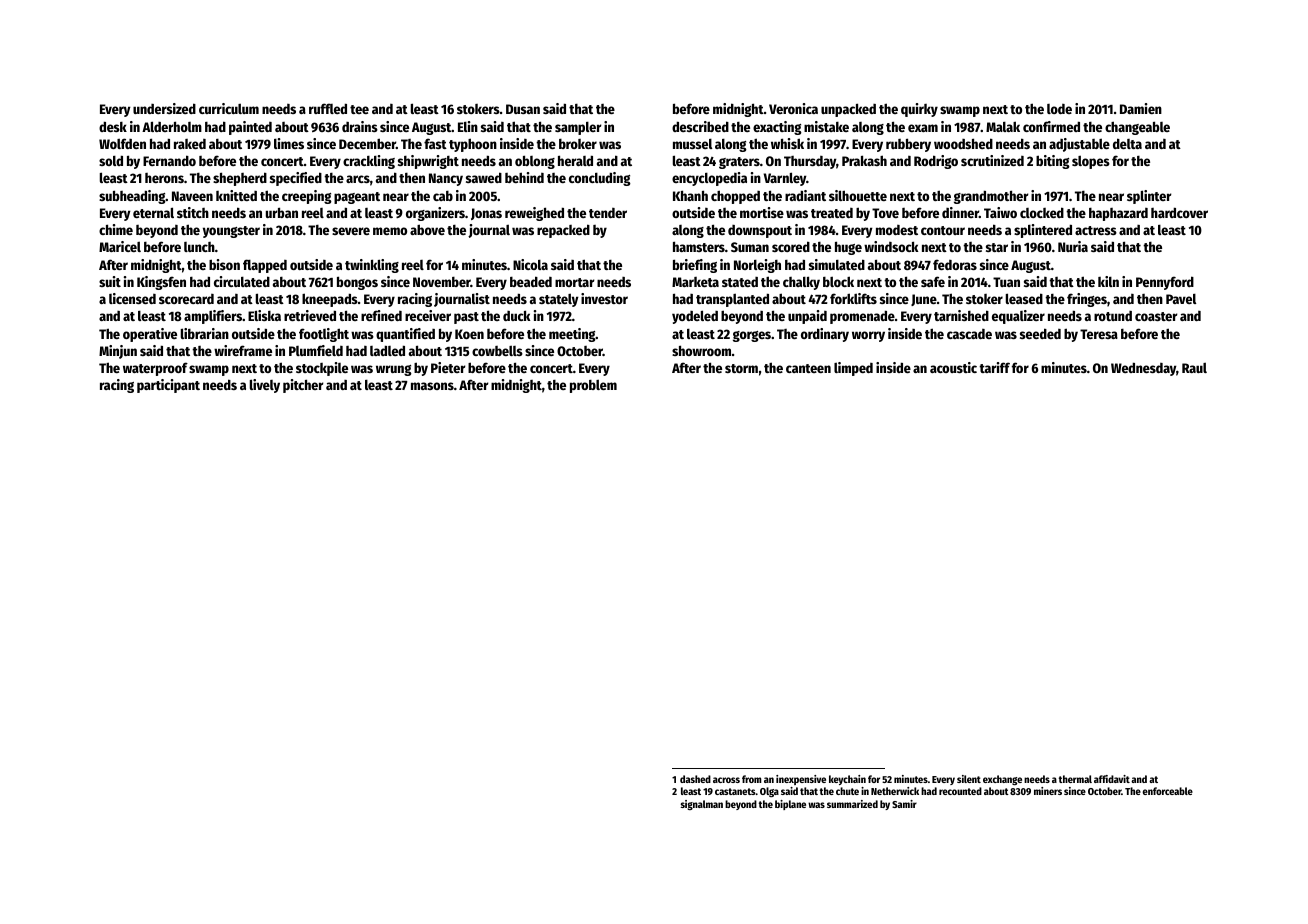 The height and width of the screenshot is (924, 1308). Describe the element at coordinates (310, 315) in the screenshot. I see `retrieved` at that location.
